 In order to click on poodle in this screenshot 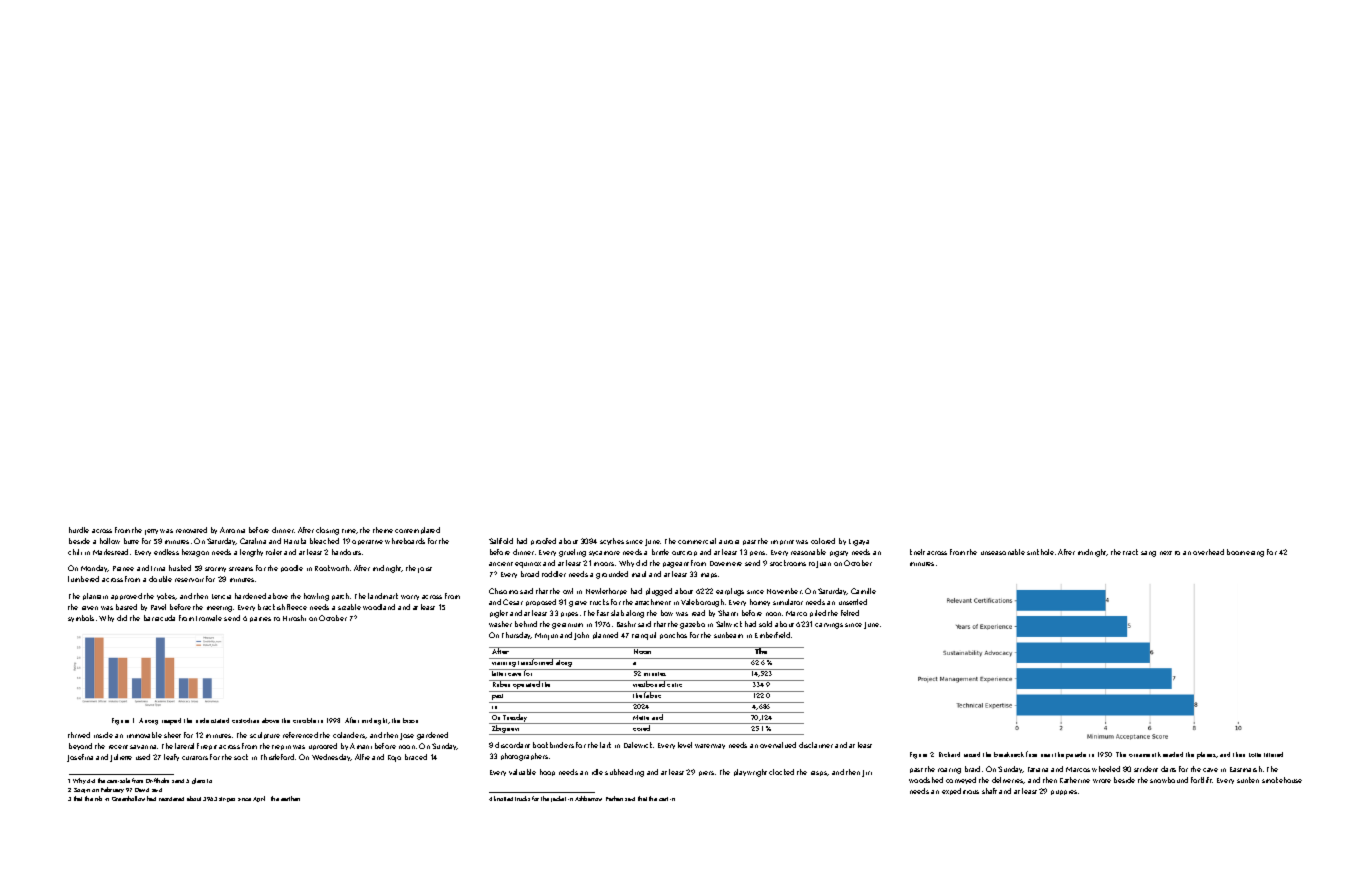, I will do `click(292, 568)`.
